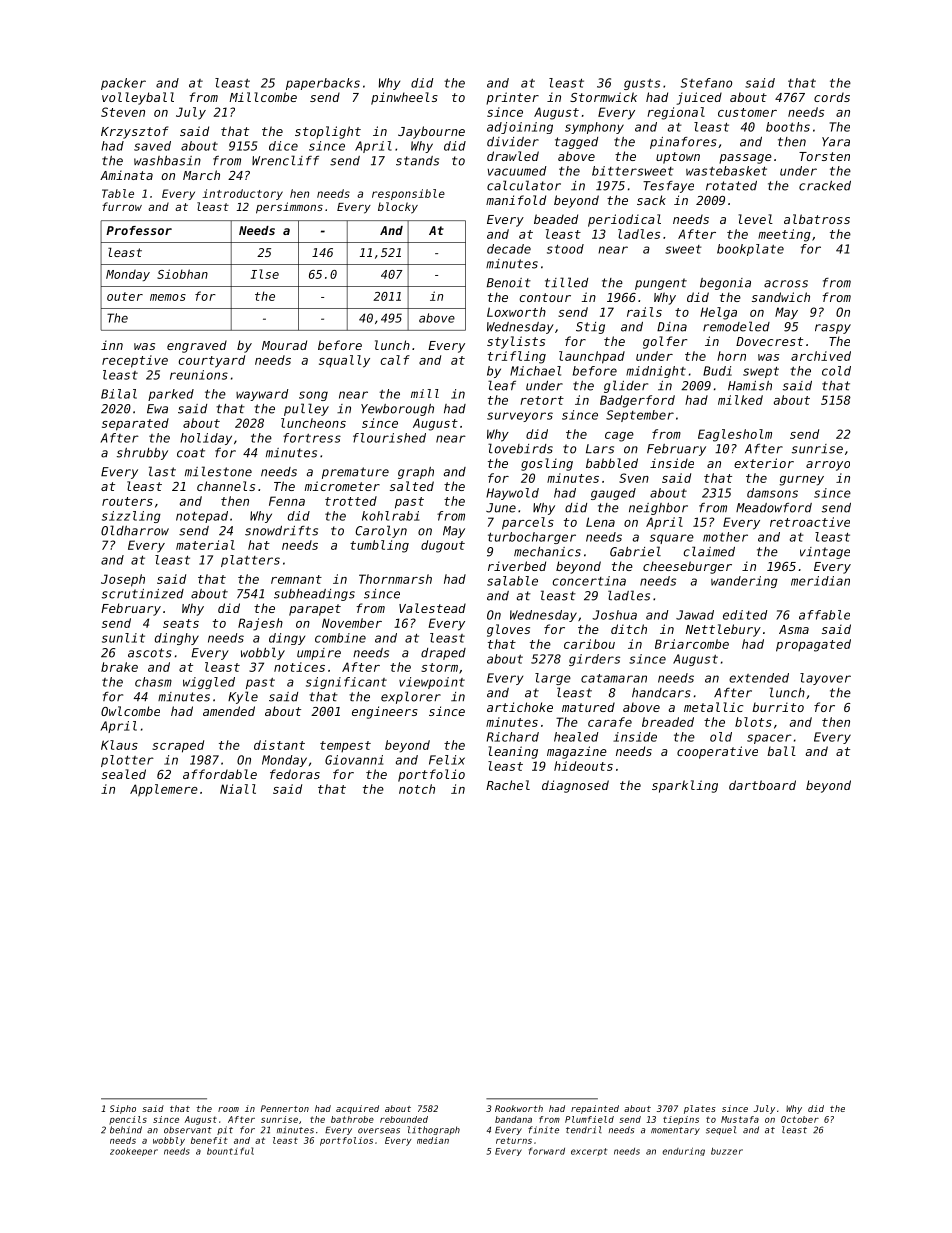 Image resolution: width=952 pixels, height=1233 pixels. I want to click on Jawad, so click(695, 615).
